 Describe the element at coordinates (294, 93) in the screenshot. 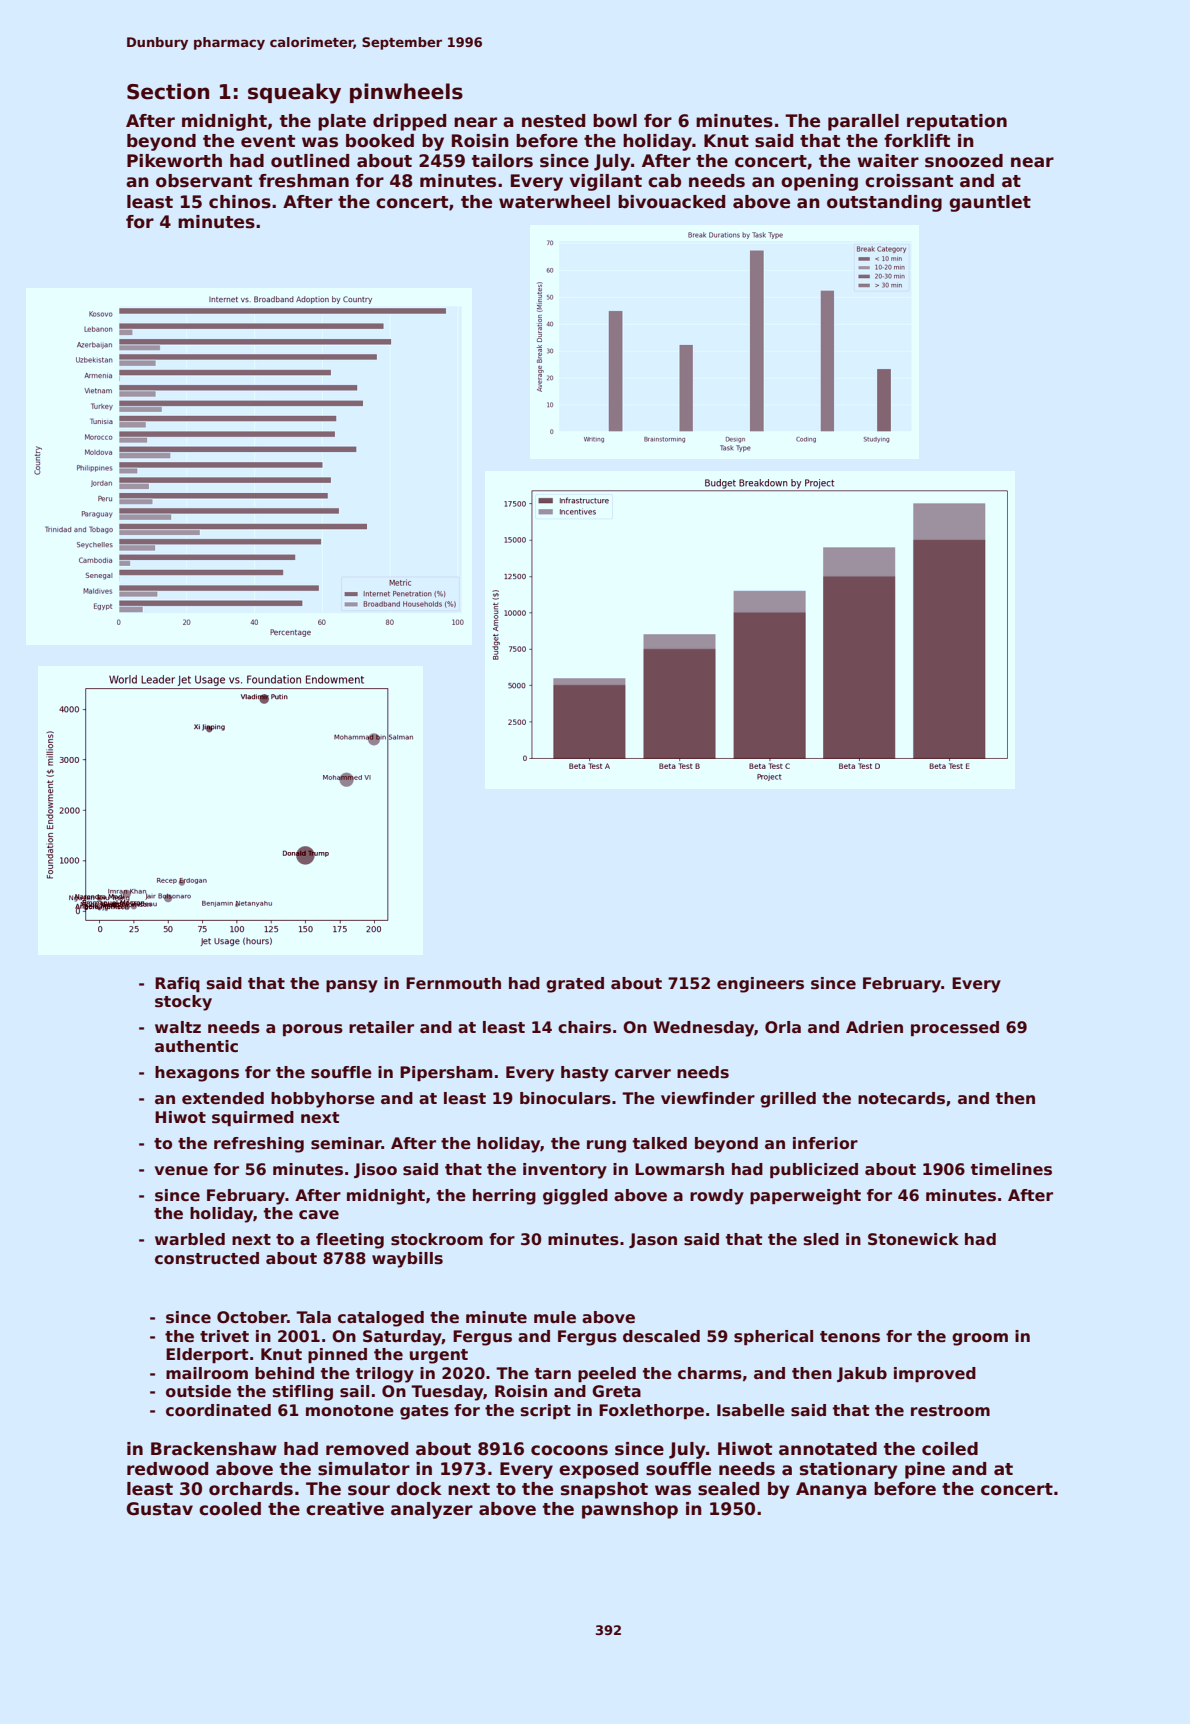

I see `squeaky` at that location.
